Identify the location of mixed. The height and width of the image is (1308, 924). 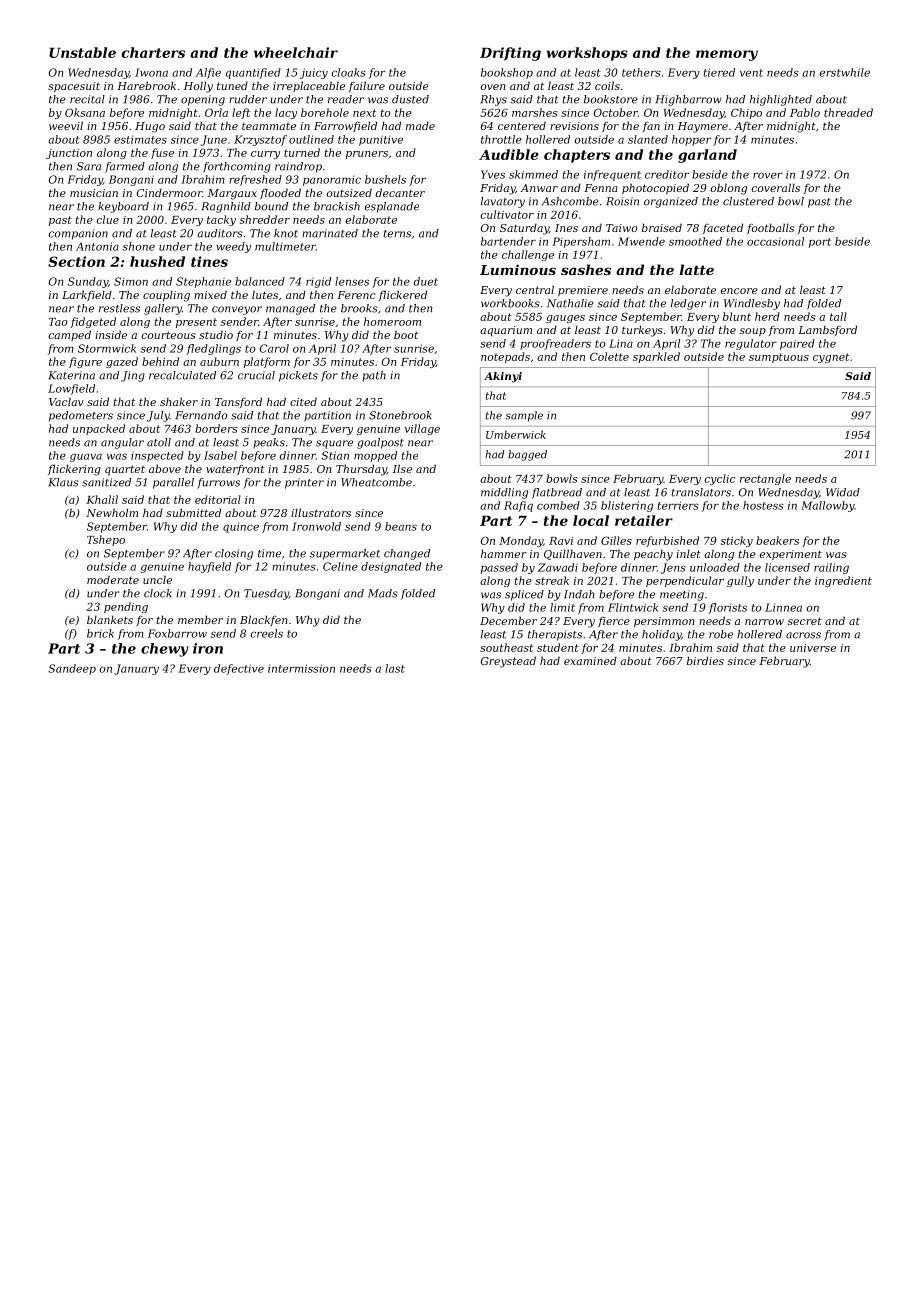
(210, 294).
